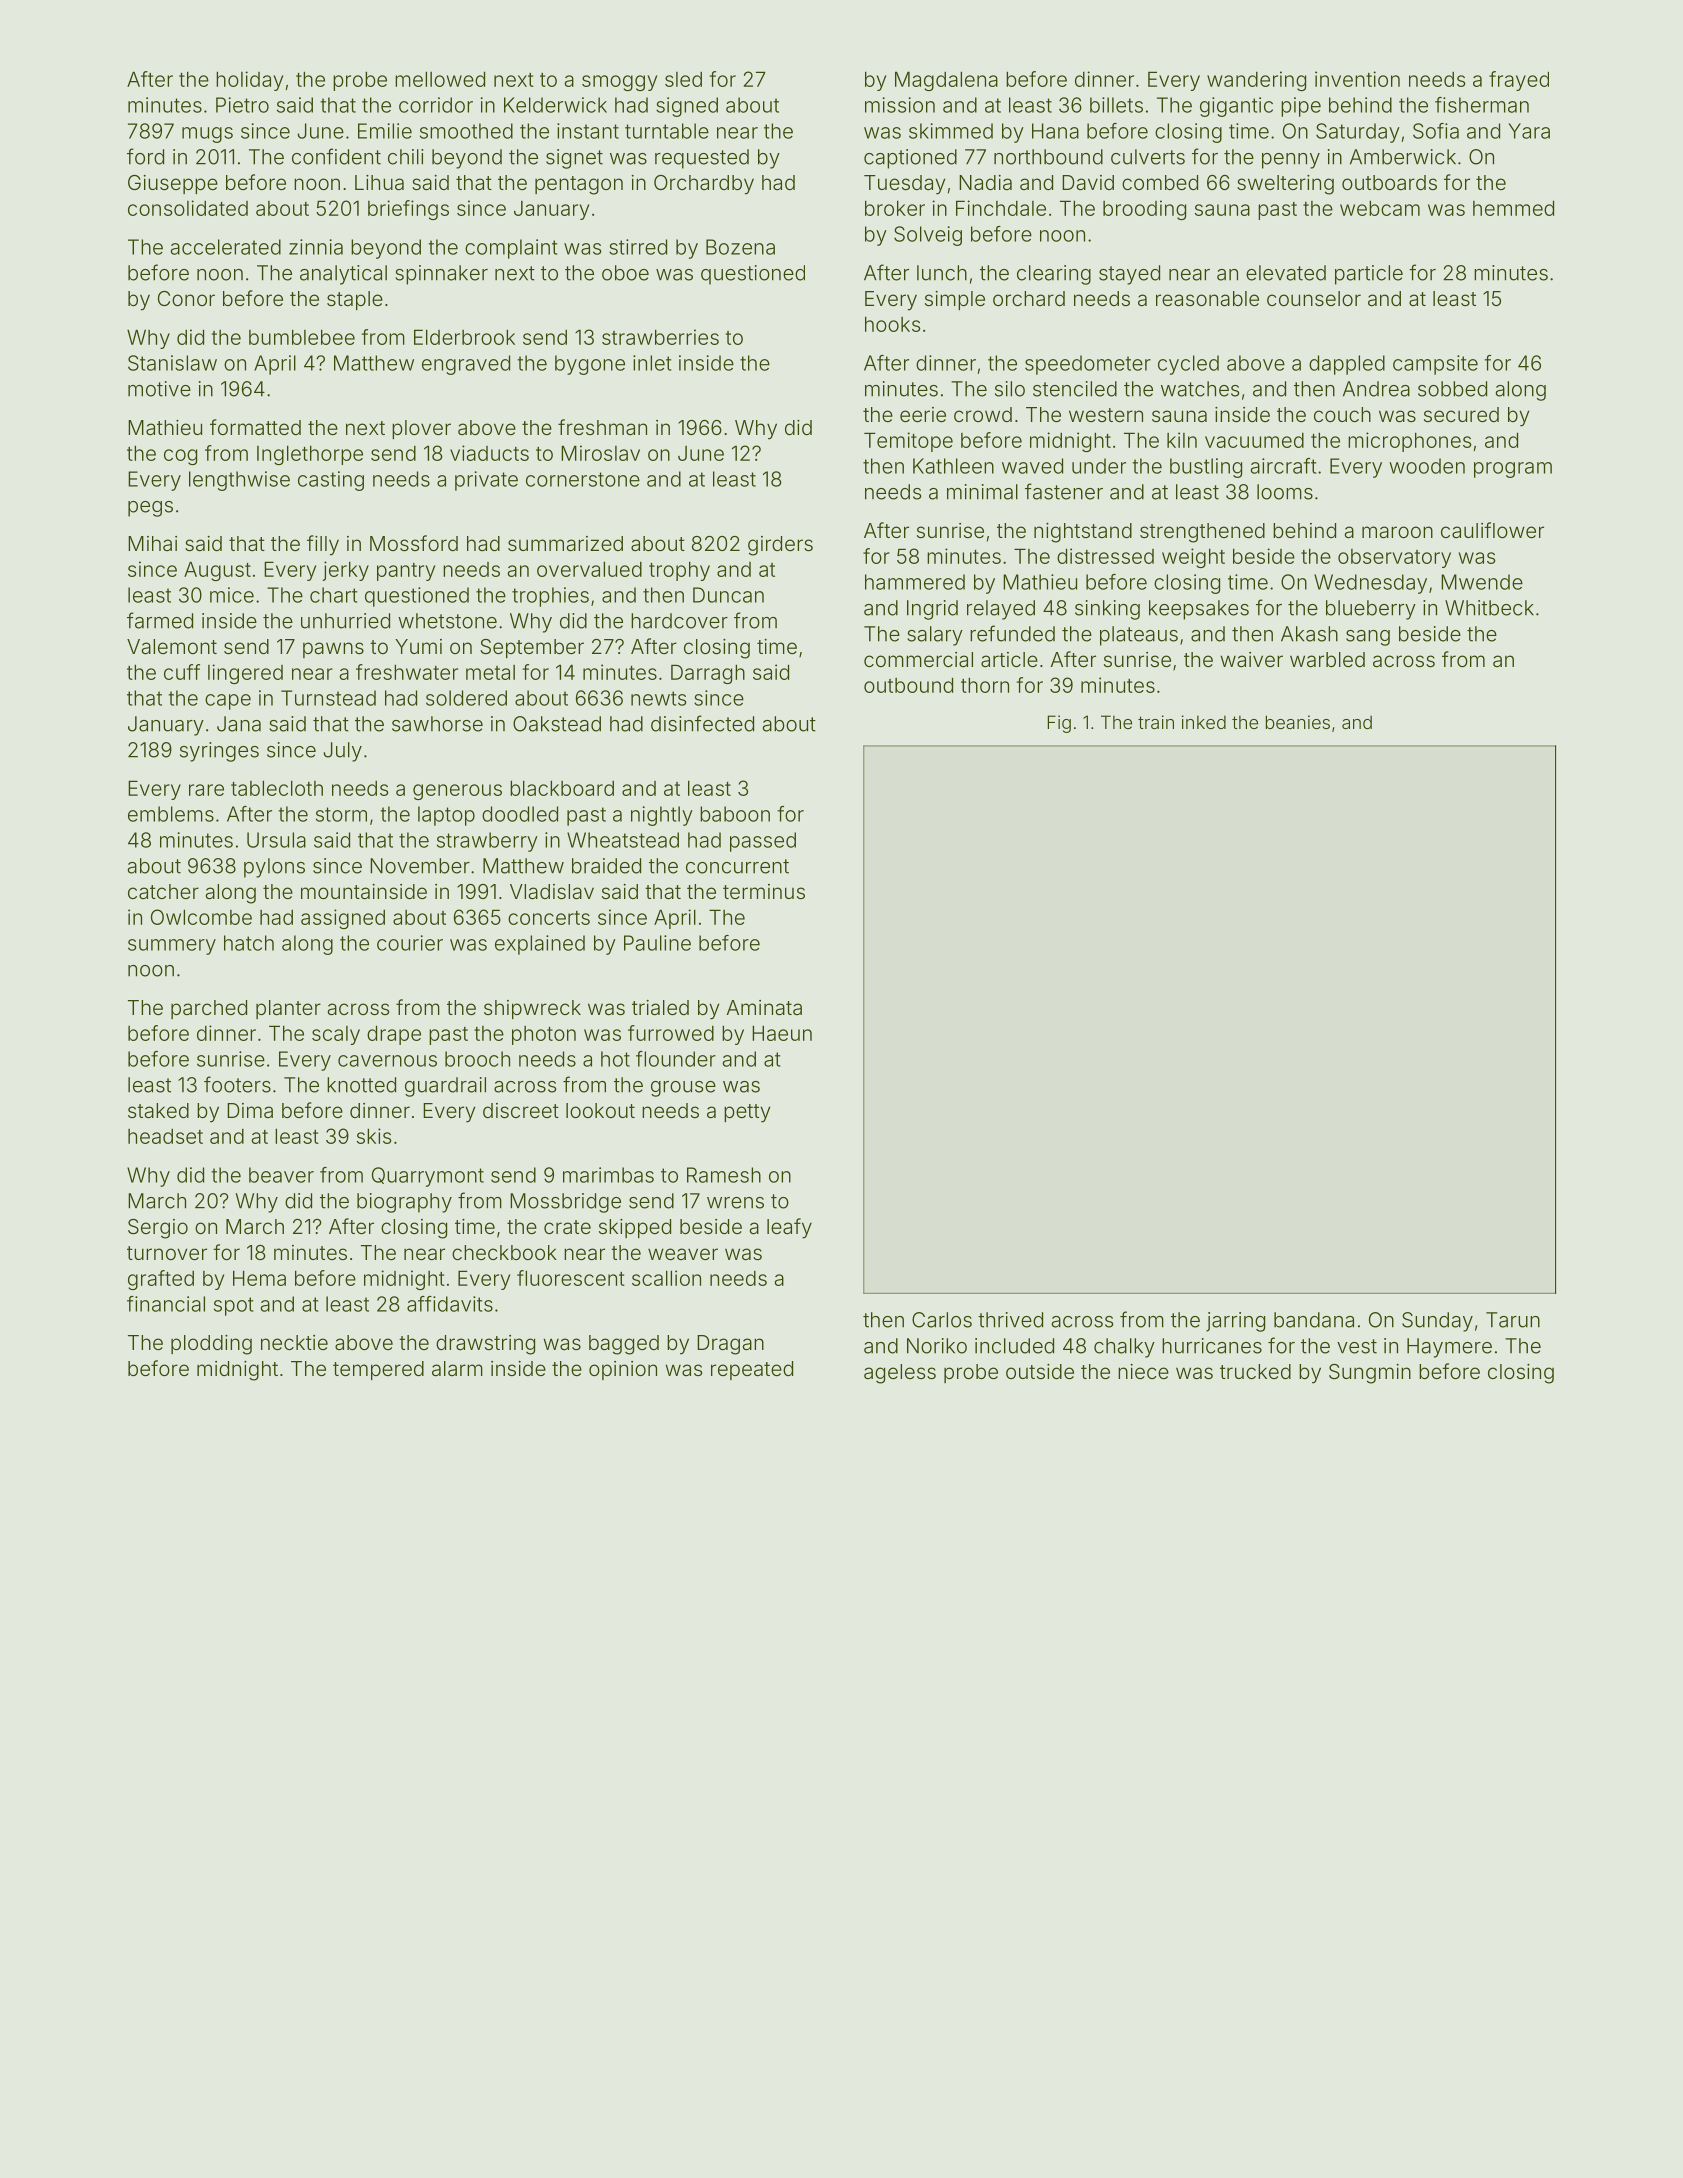 The width and height of the document is (1683, 2178). Describe the element at coordinates (1492, 530) in the document. I see `cauliflower` at that location.
